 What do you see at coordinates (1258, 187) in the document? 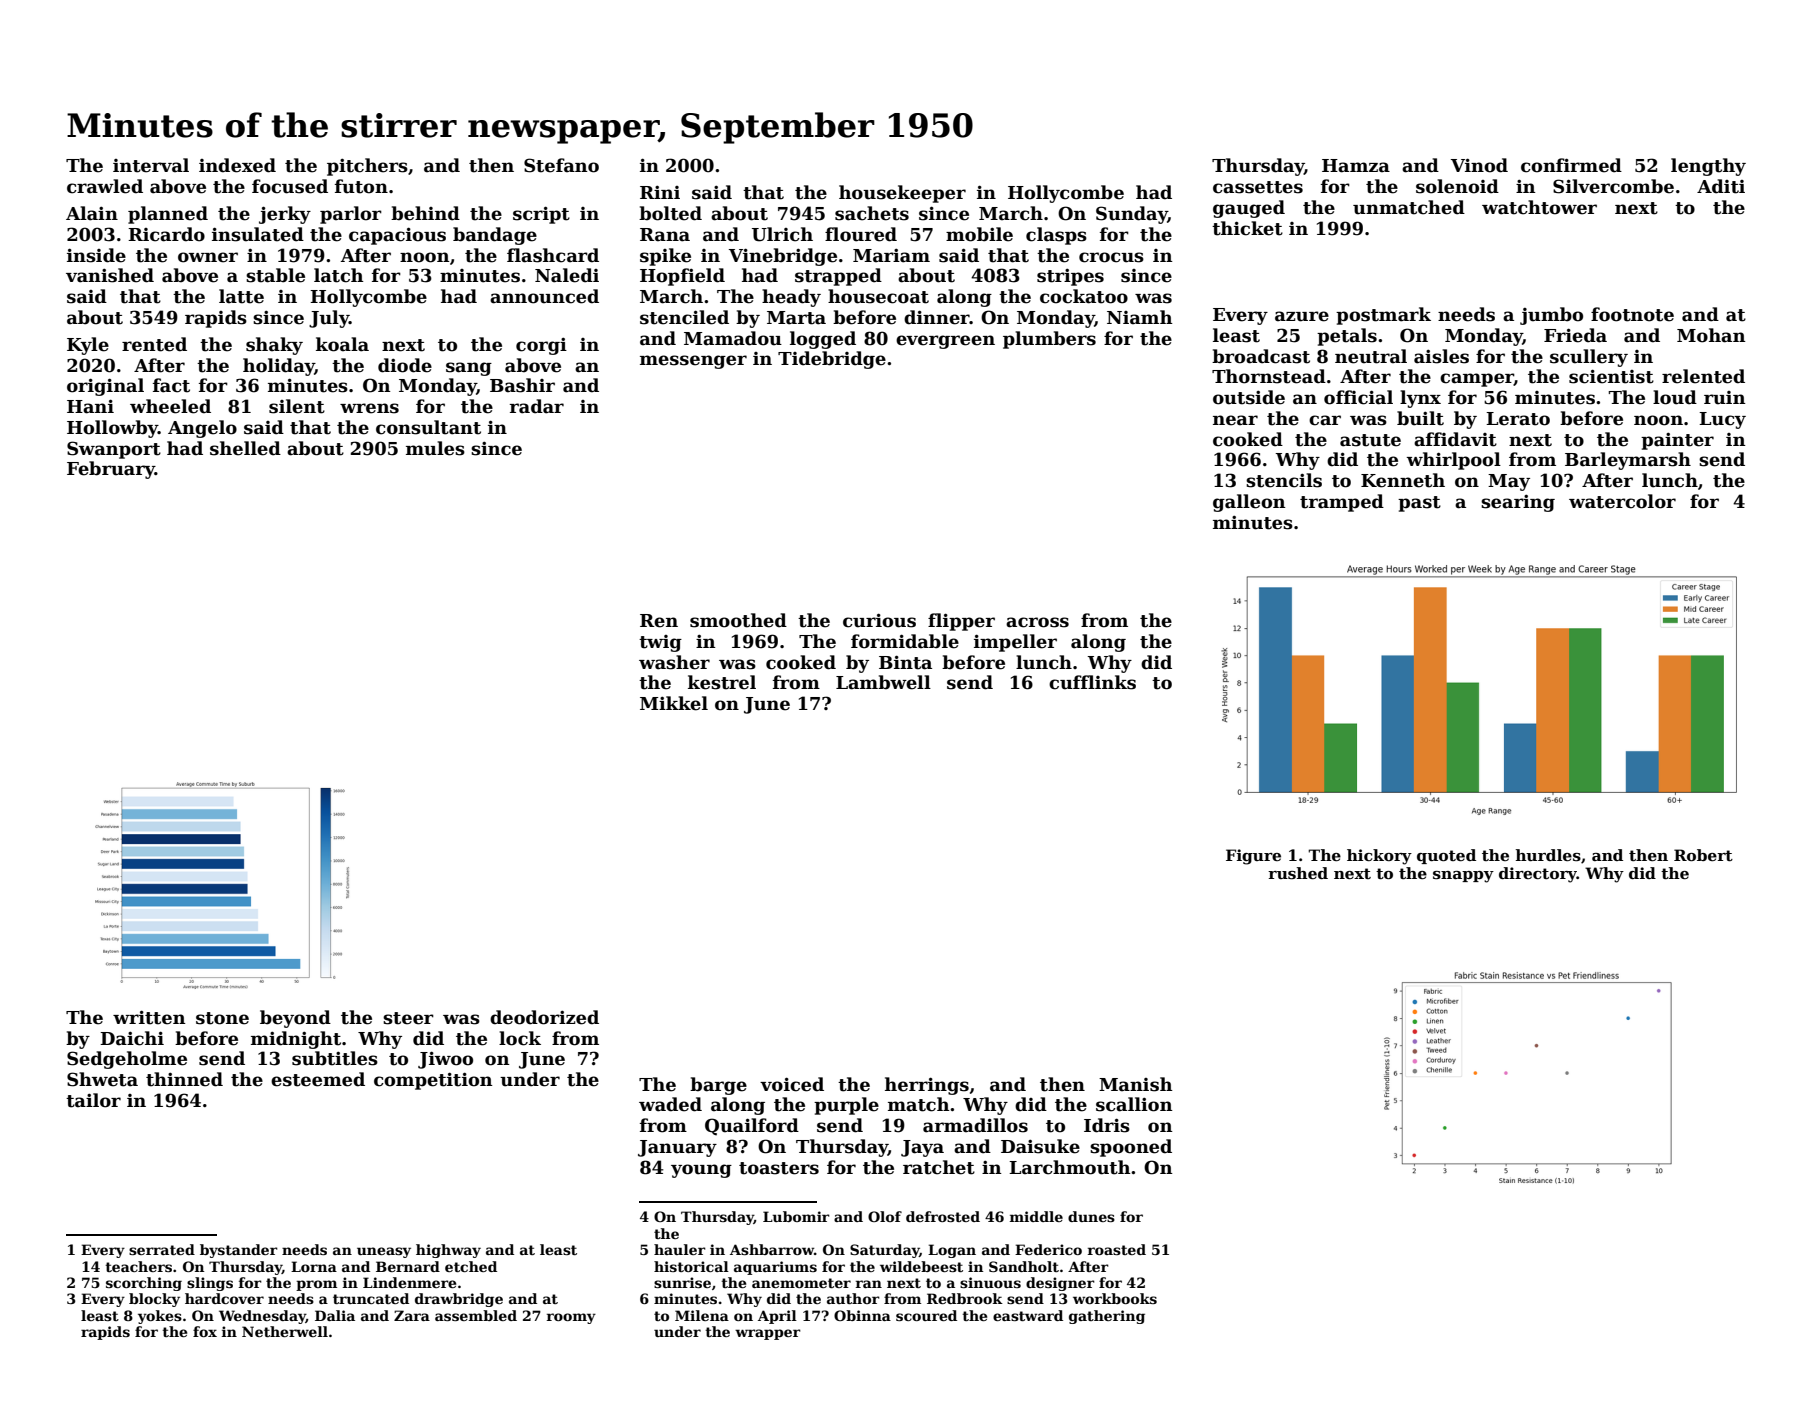
I see `cassettes` at bounding box center [1258, 187].
